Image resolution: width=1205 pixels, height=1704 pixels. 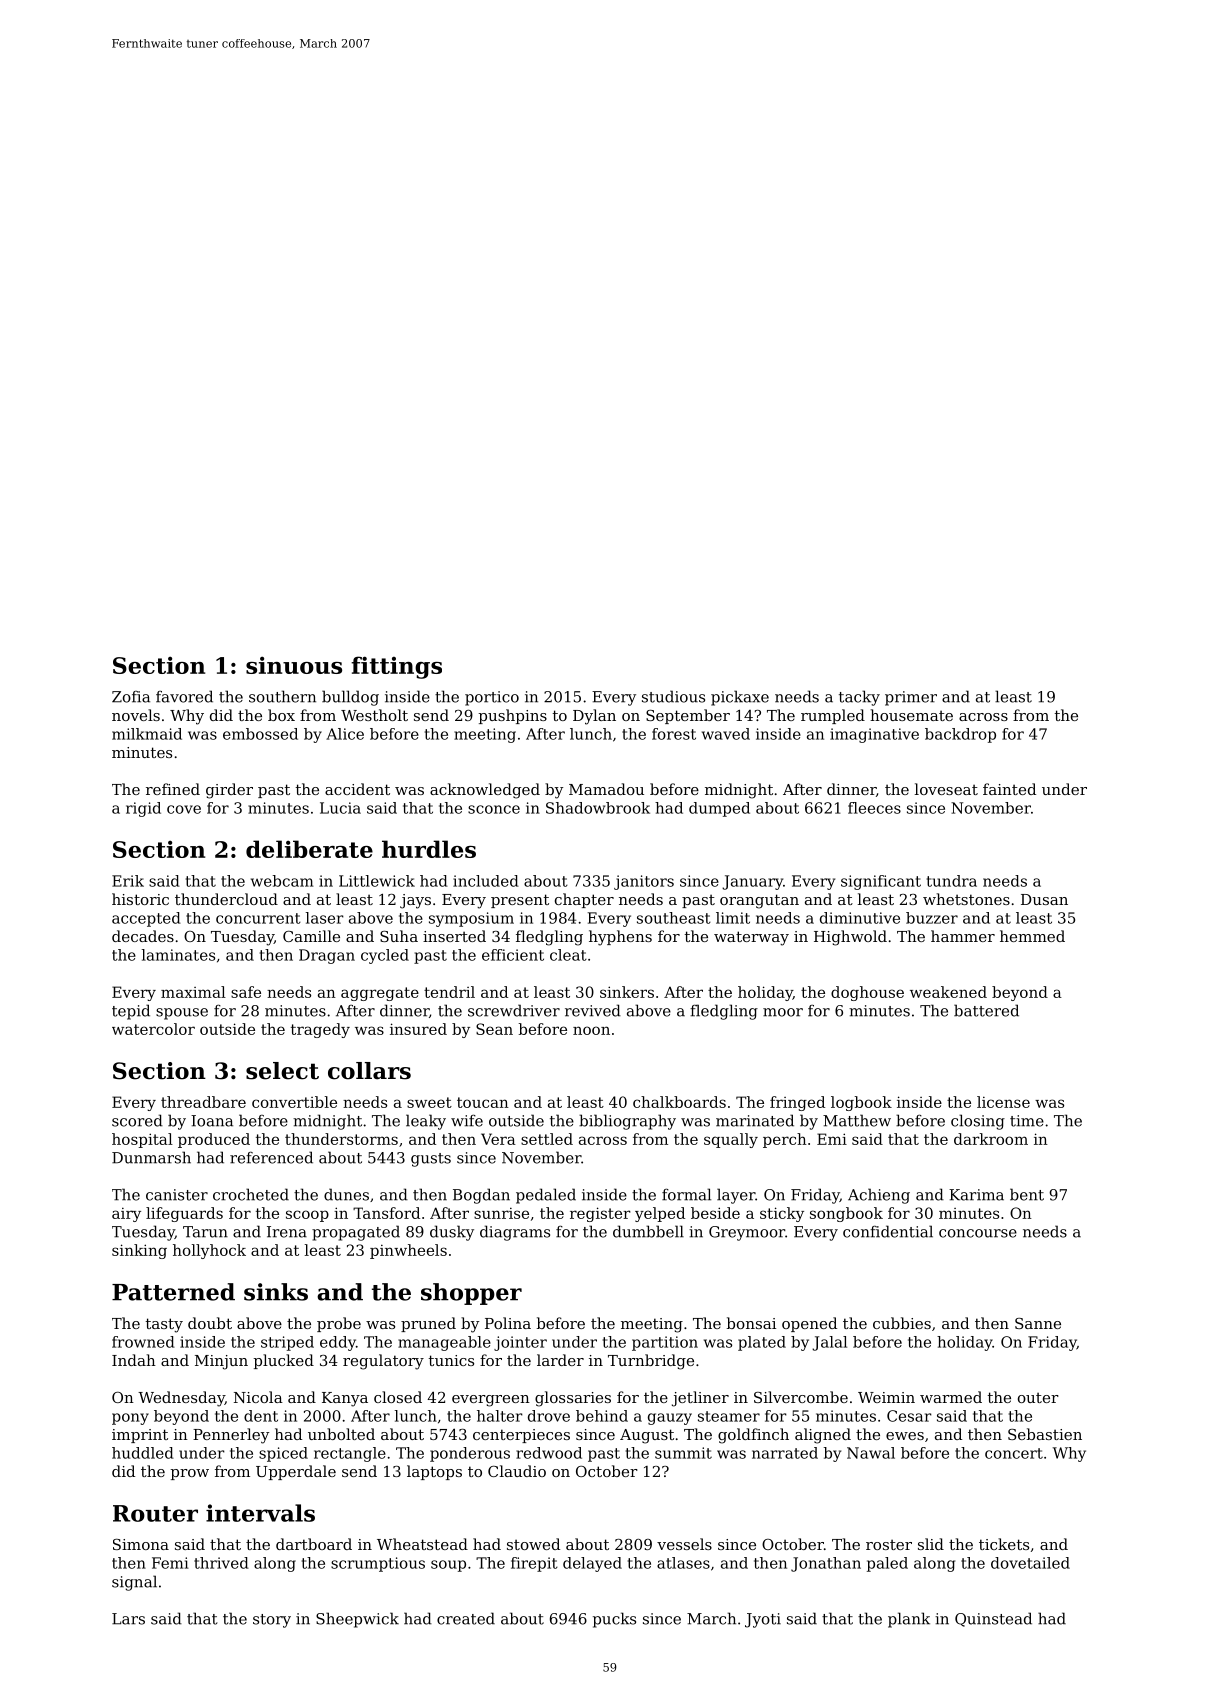 What do you see at coordinates (309, 849) in the image?
I see `deliberate` at bounding box center [309, 849].
